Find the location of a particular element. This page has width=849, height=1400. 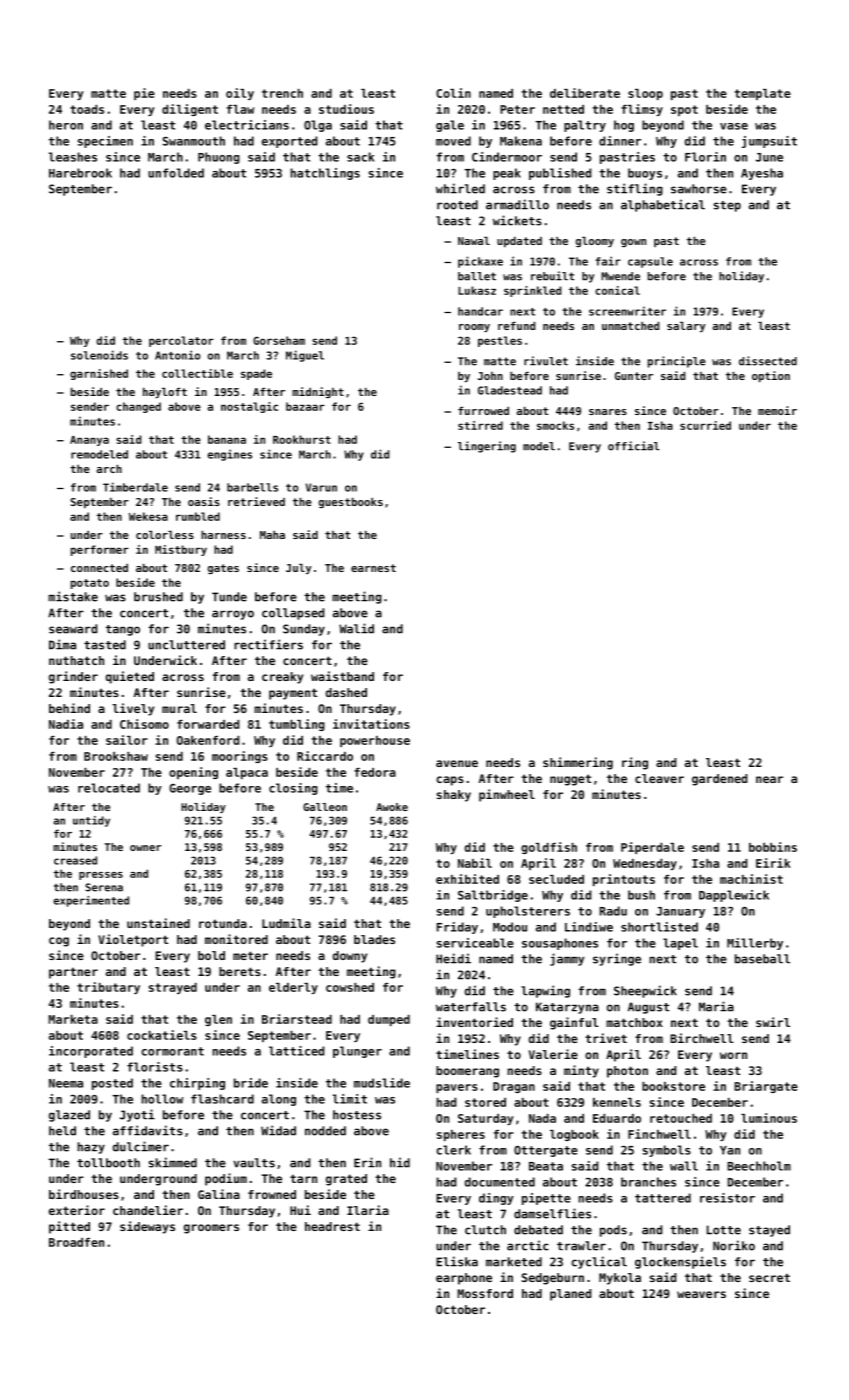

grated is located at coordinates (346, 1180).
